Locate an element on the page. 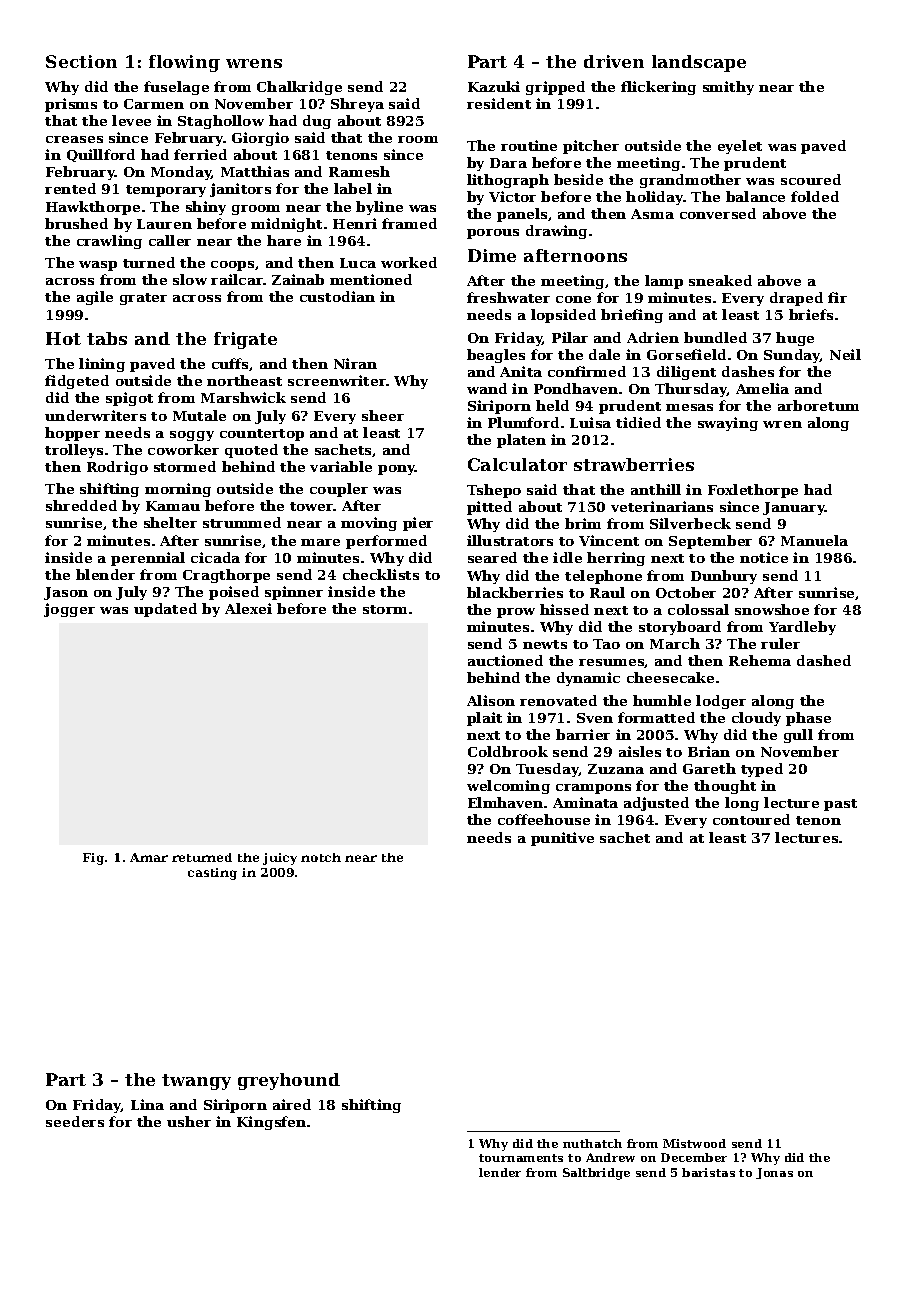 Image resolution: width=908 pixels, height=1316 pixels. cloudy is located at coordinates (756, 719).
